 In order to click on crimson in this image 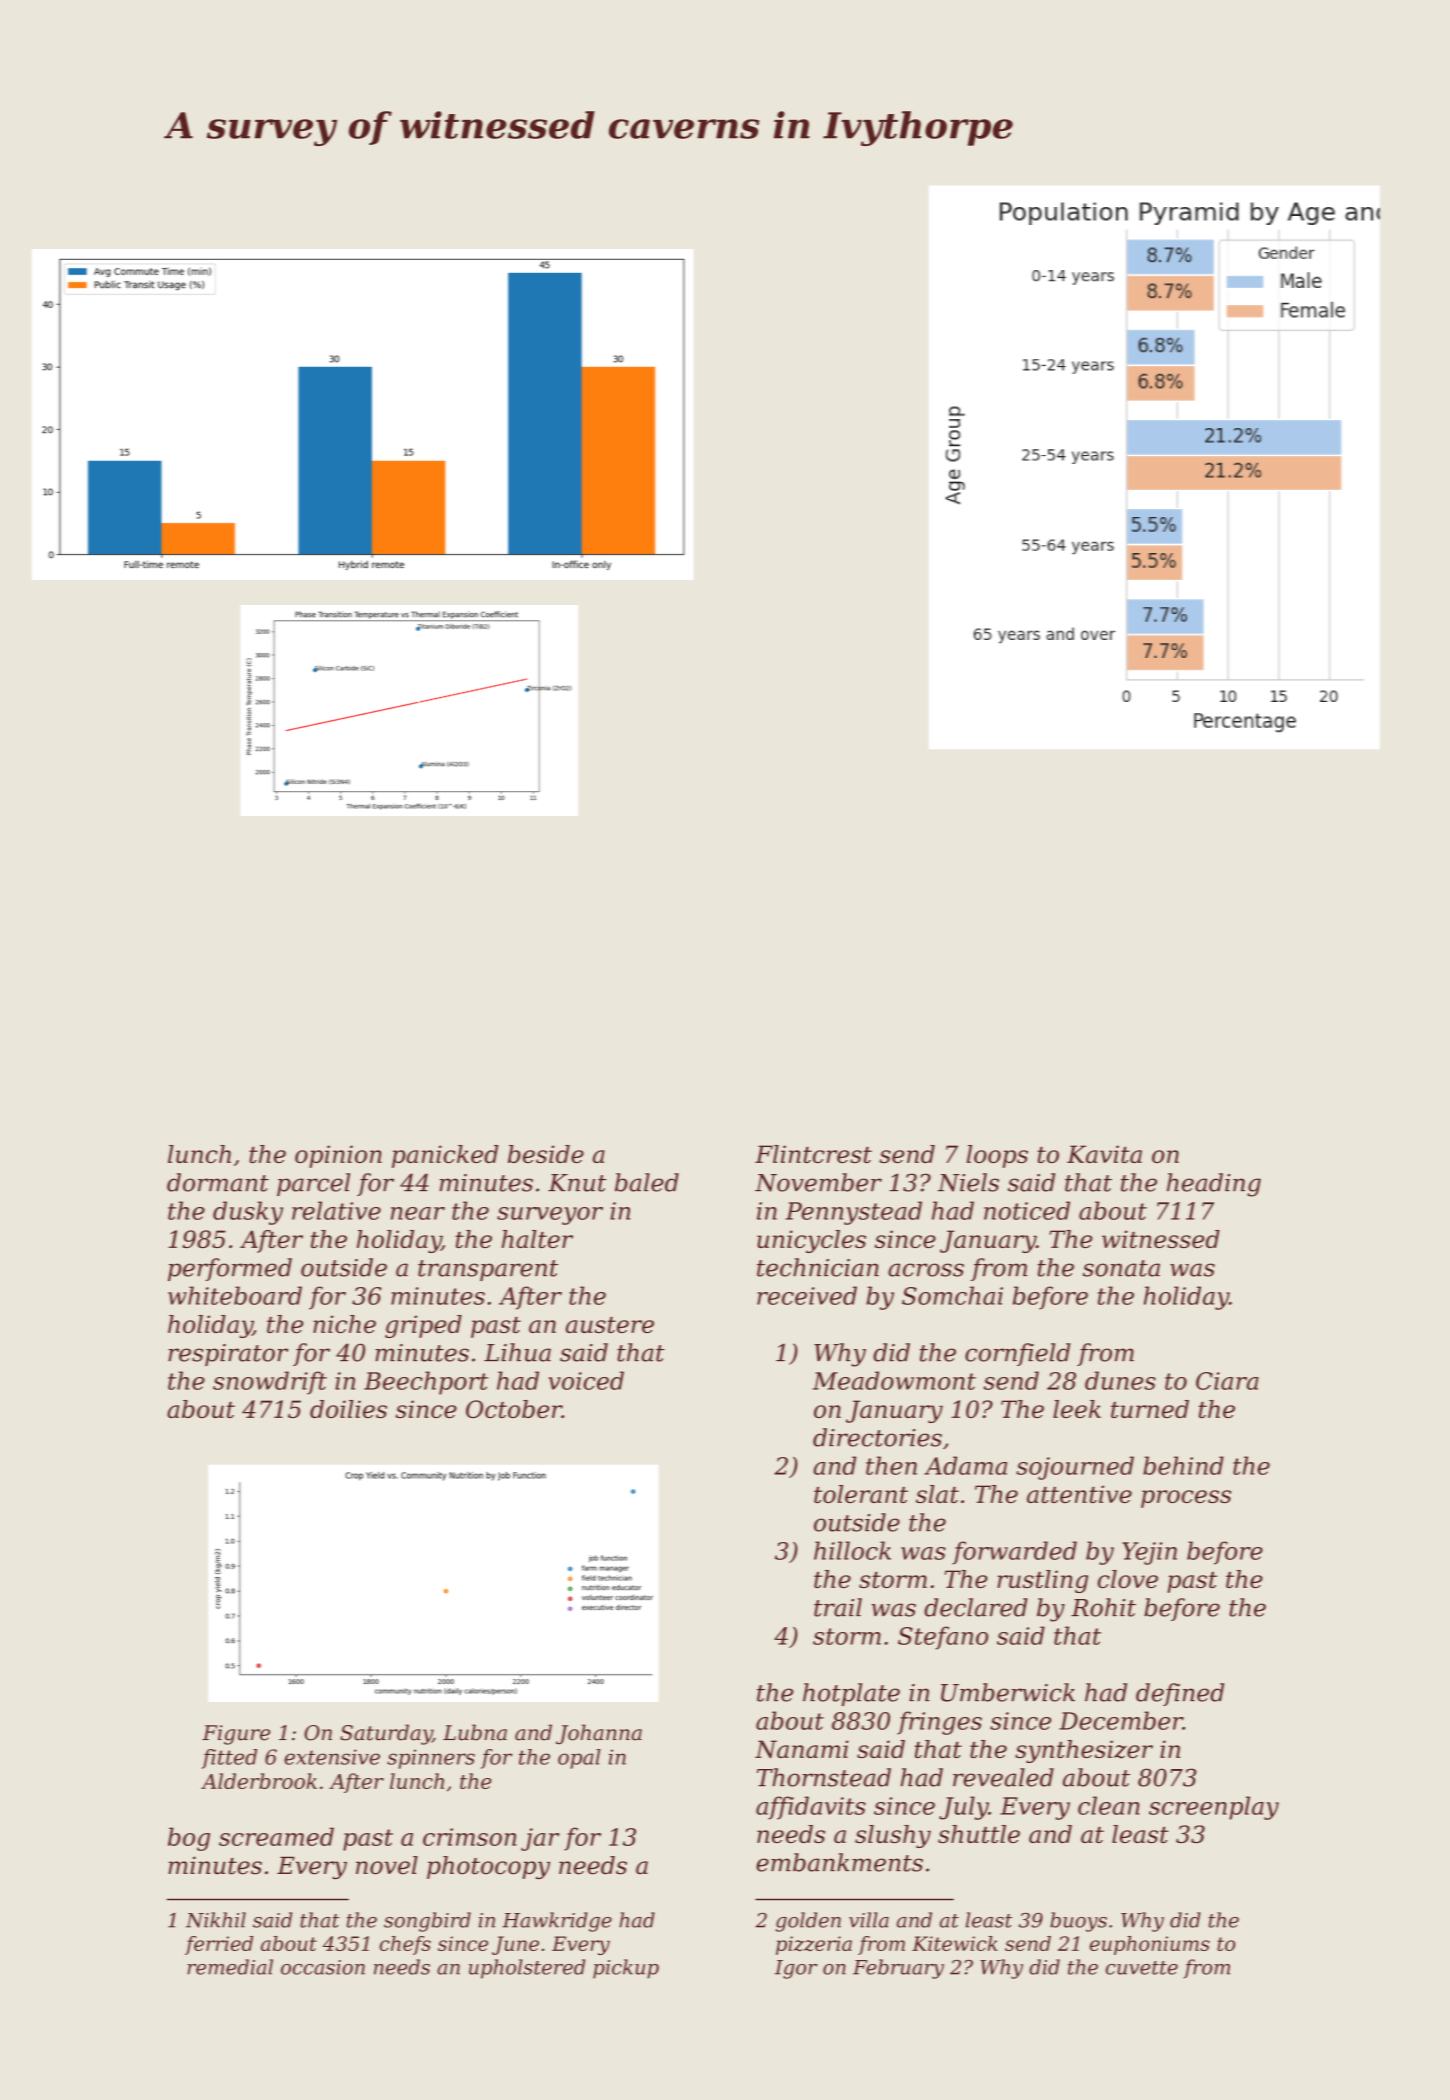, I will do `click(469, 1837)`.
